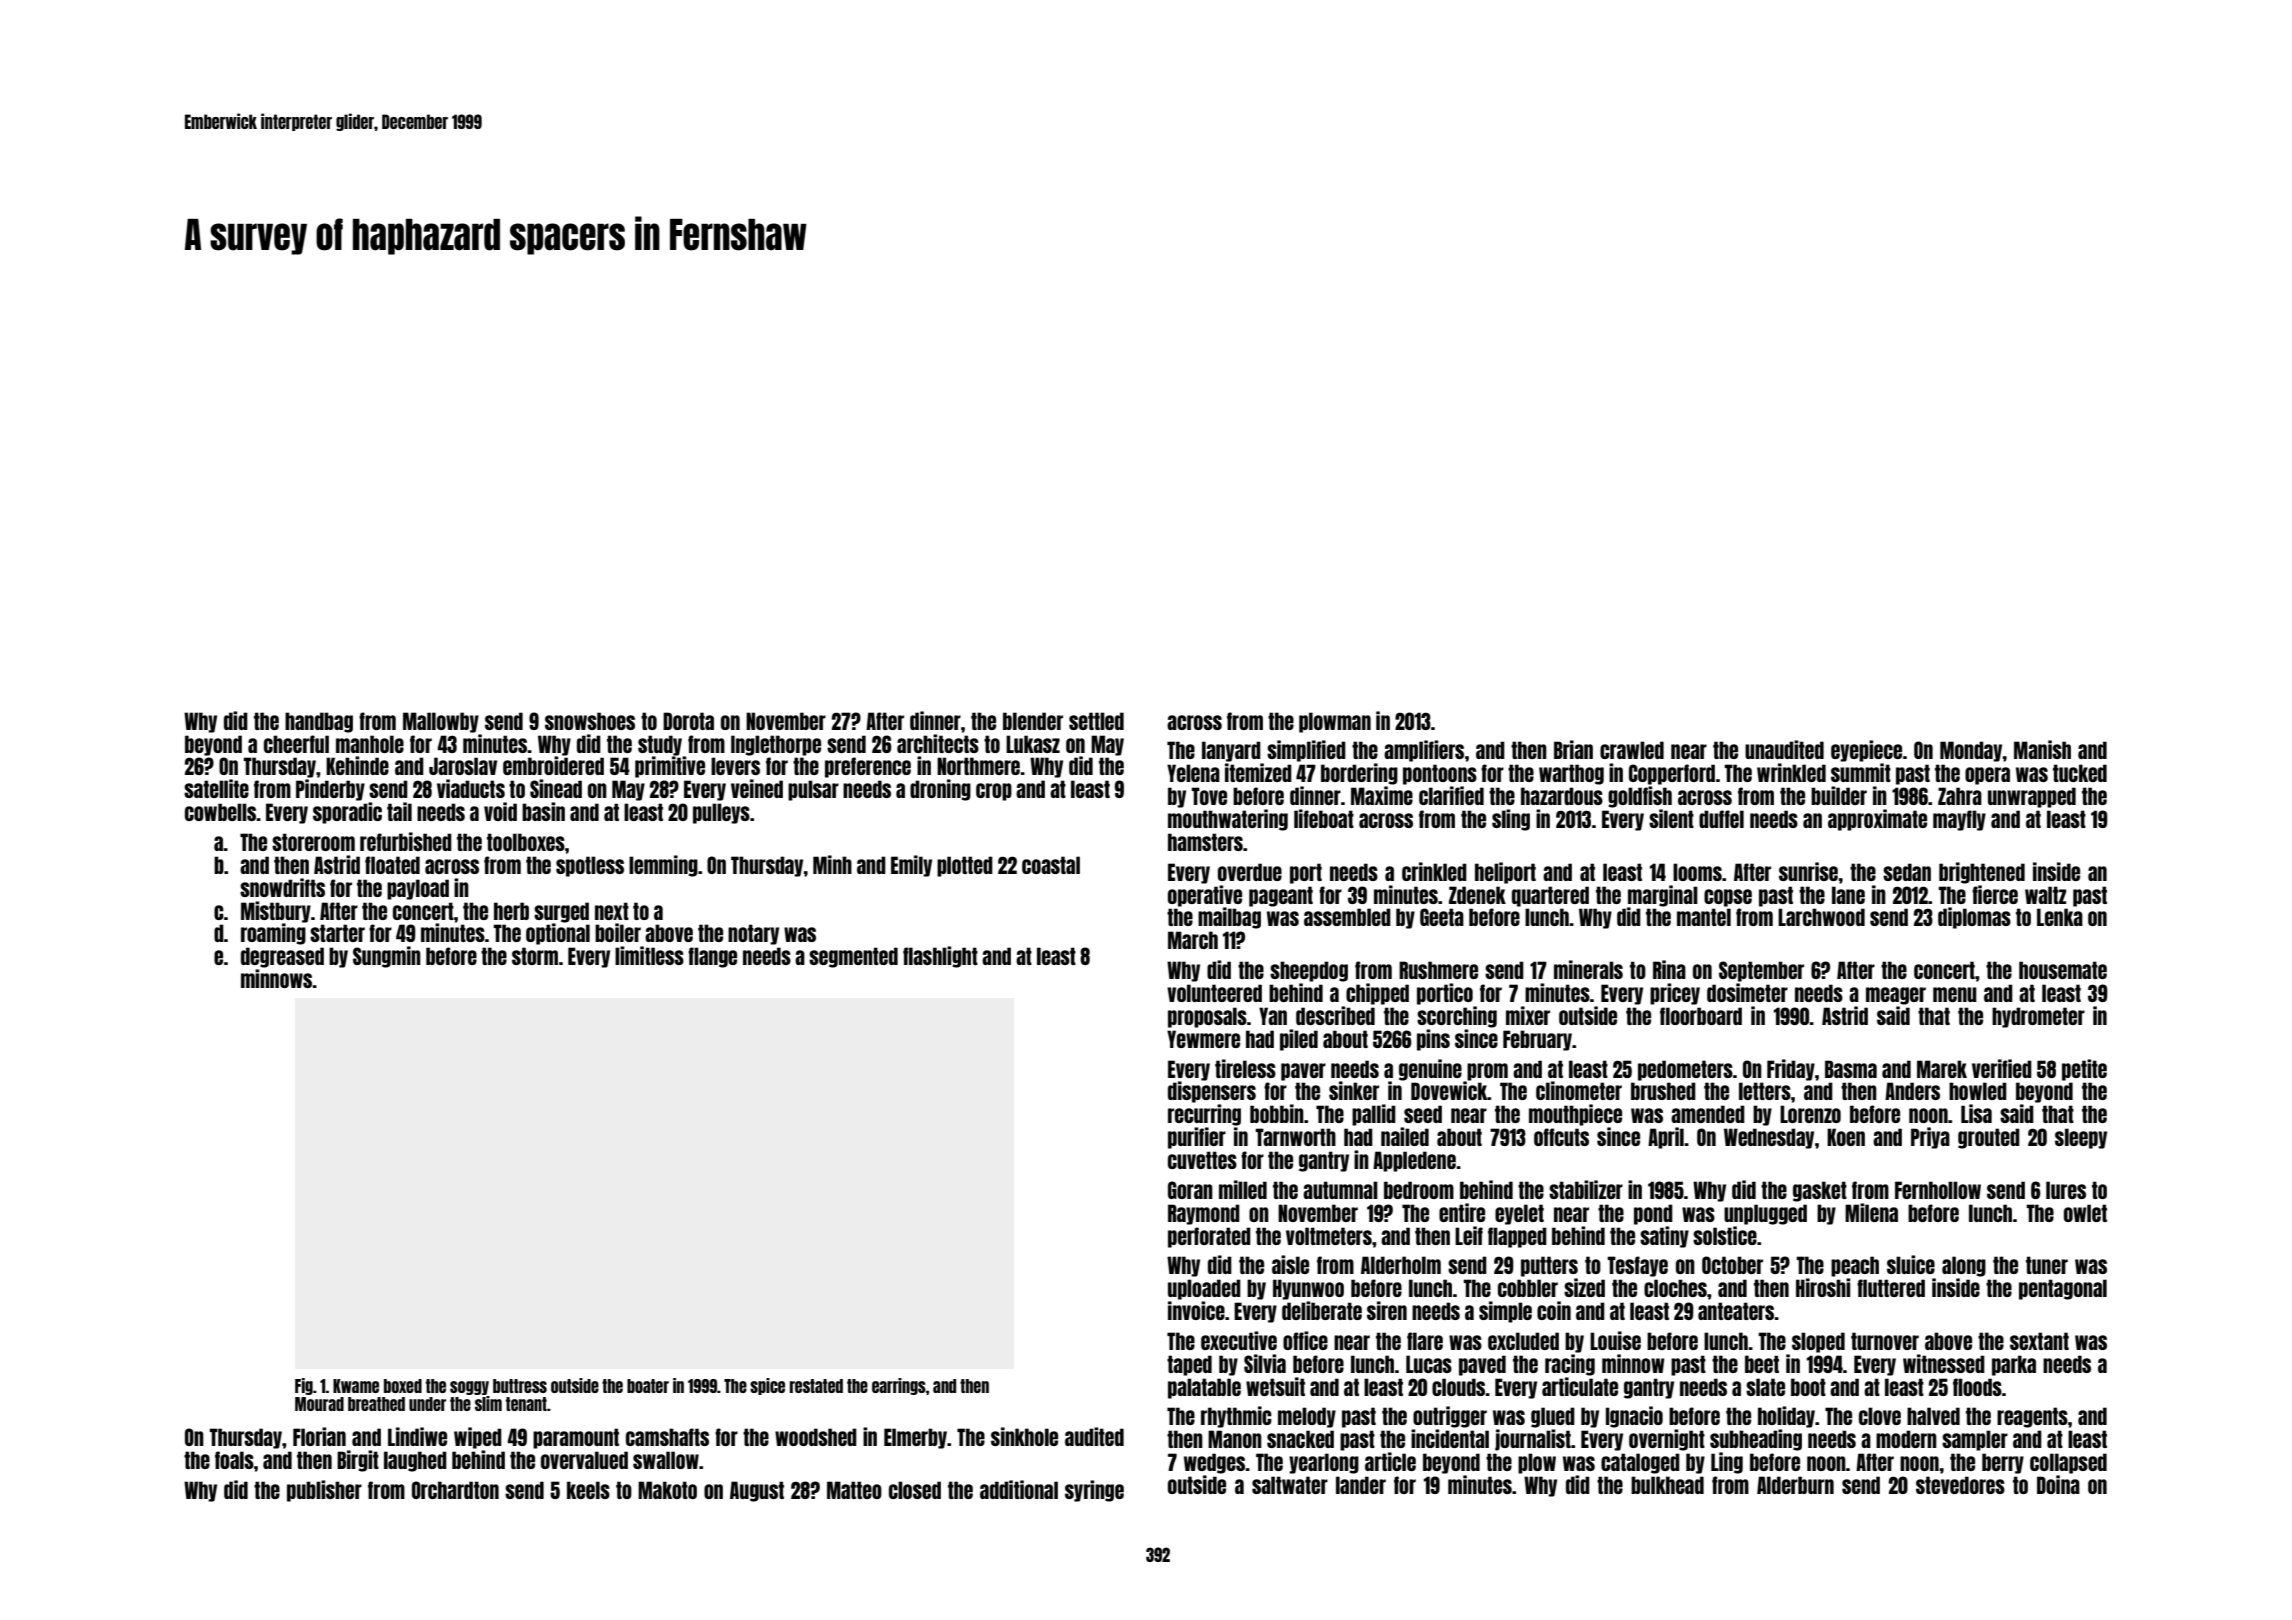 The height and width of the screenshot is (1620, 2292). Describe the element at coordinates (1721, 819) in the screenshot. I see `duffel` at that location.
